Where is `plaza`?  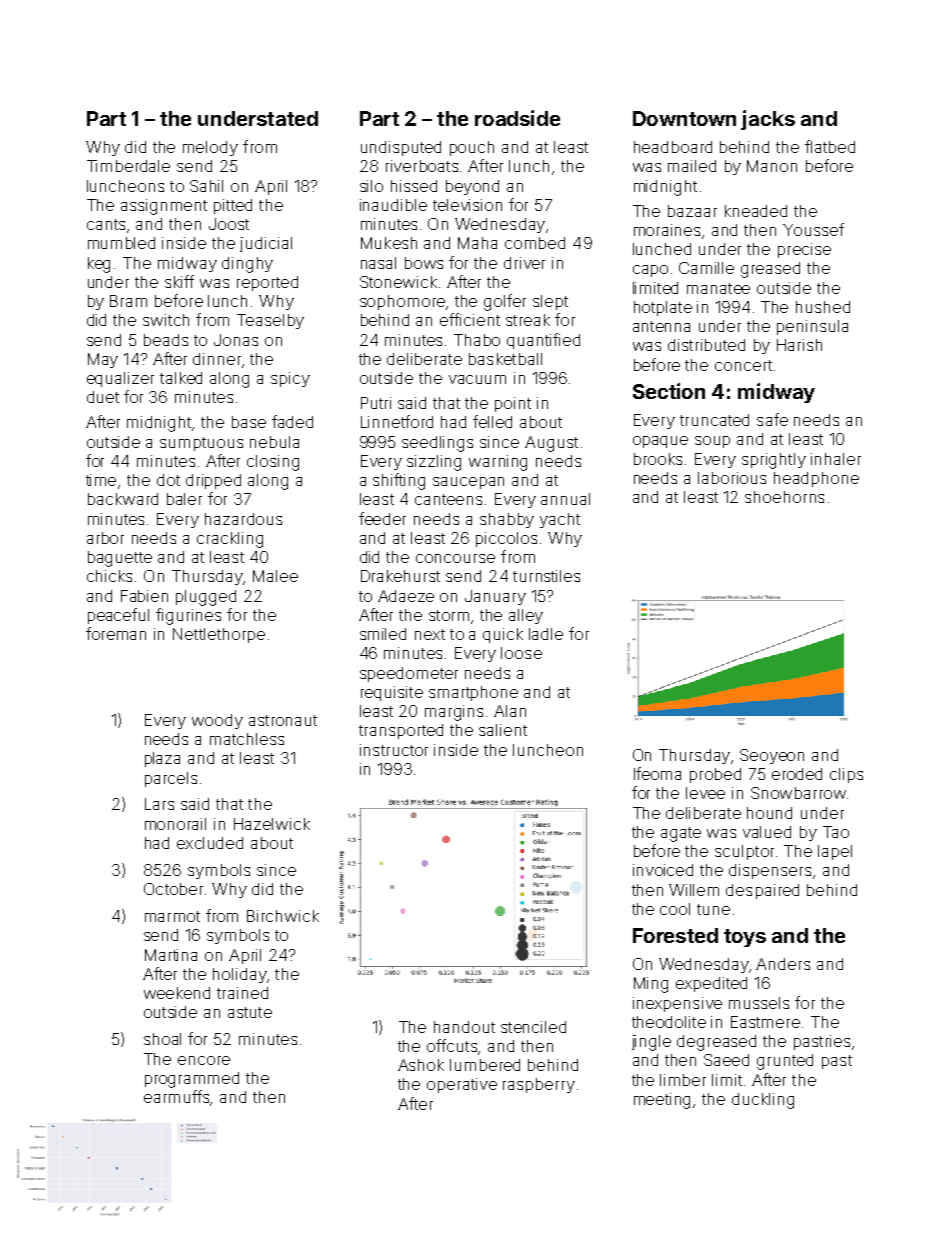 plaza is located at coordinates (162, 759).
